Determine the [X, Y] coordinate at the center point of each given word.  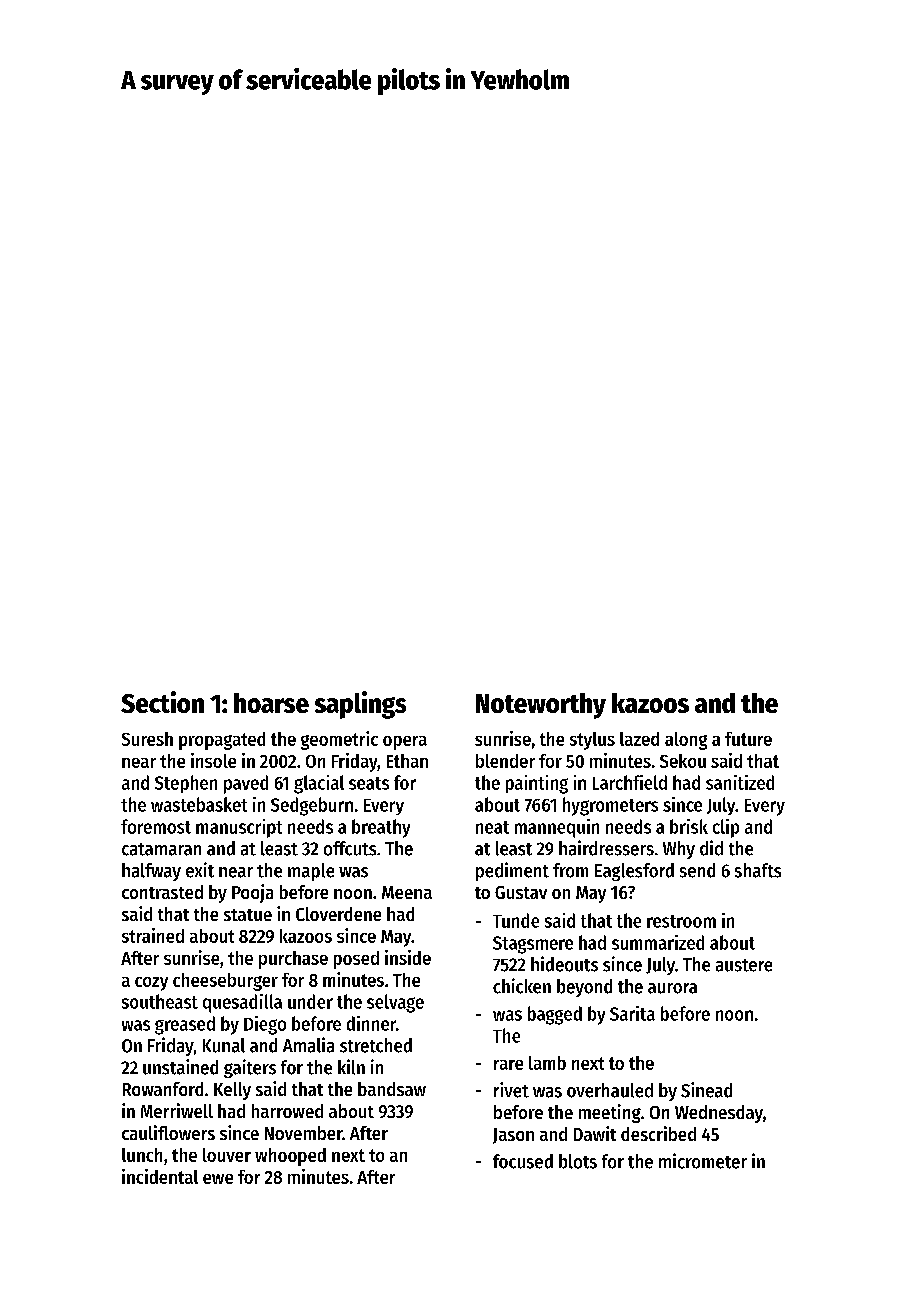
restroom [681, 921]
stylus [592, 741]
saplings [360, 705]
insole [213, 760]
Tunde [516, 920]
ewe [218, 1179]
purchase [293, 960]
